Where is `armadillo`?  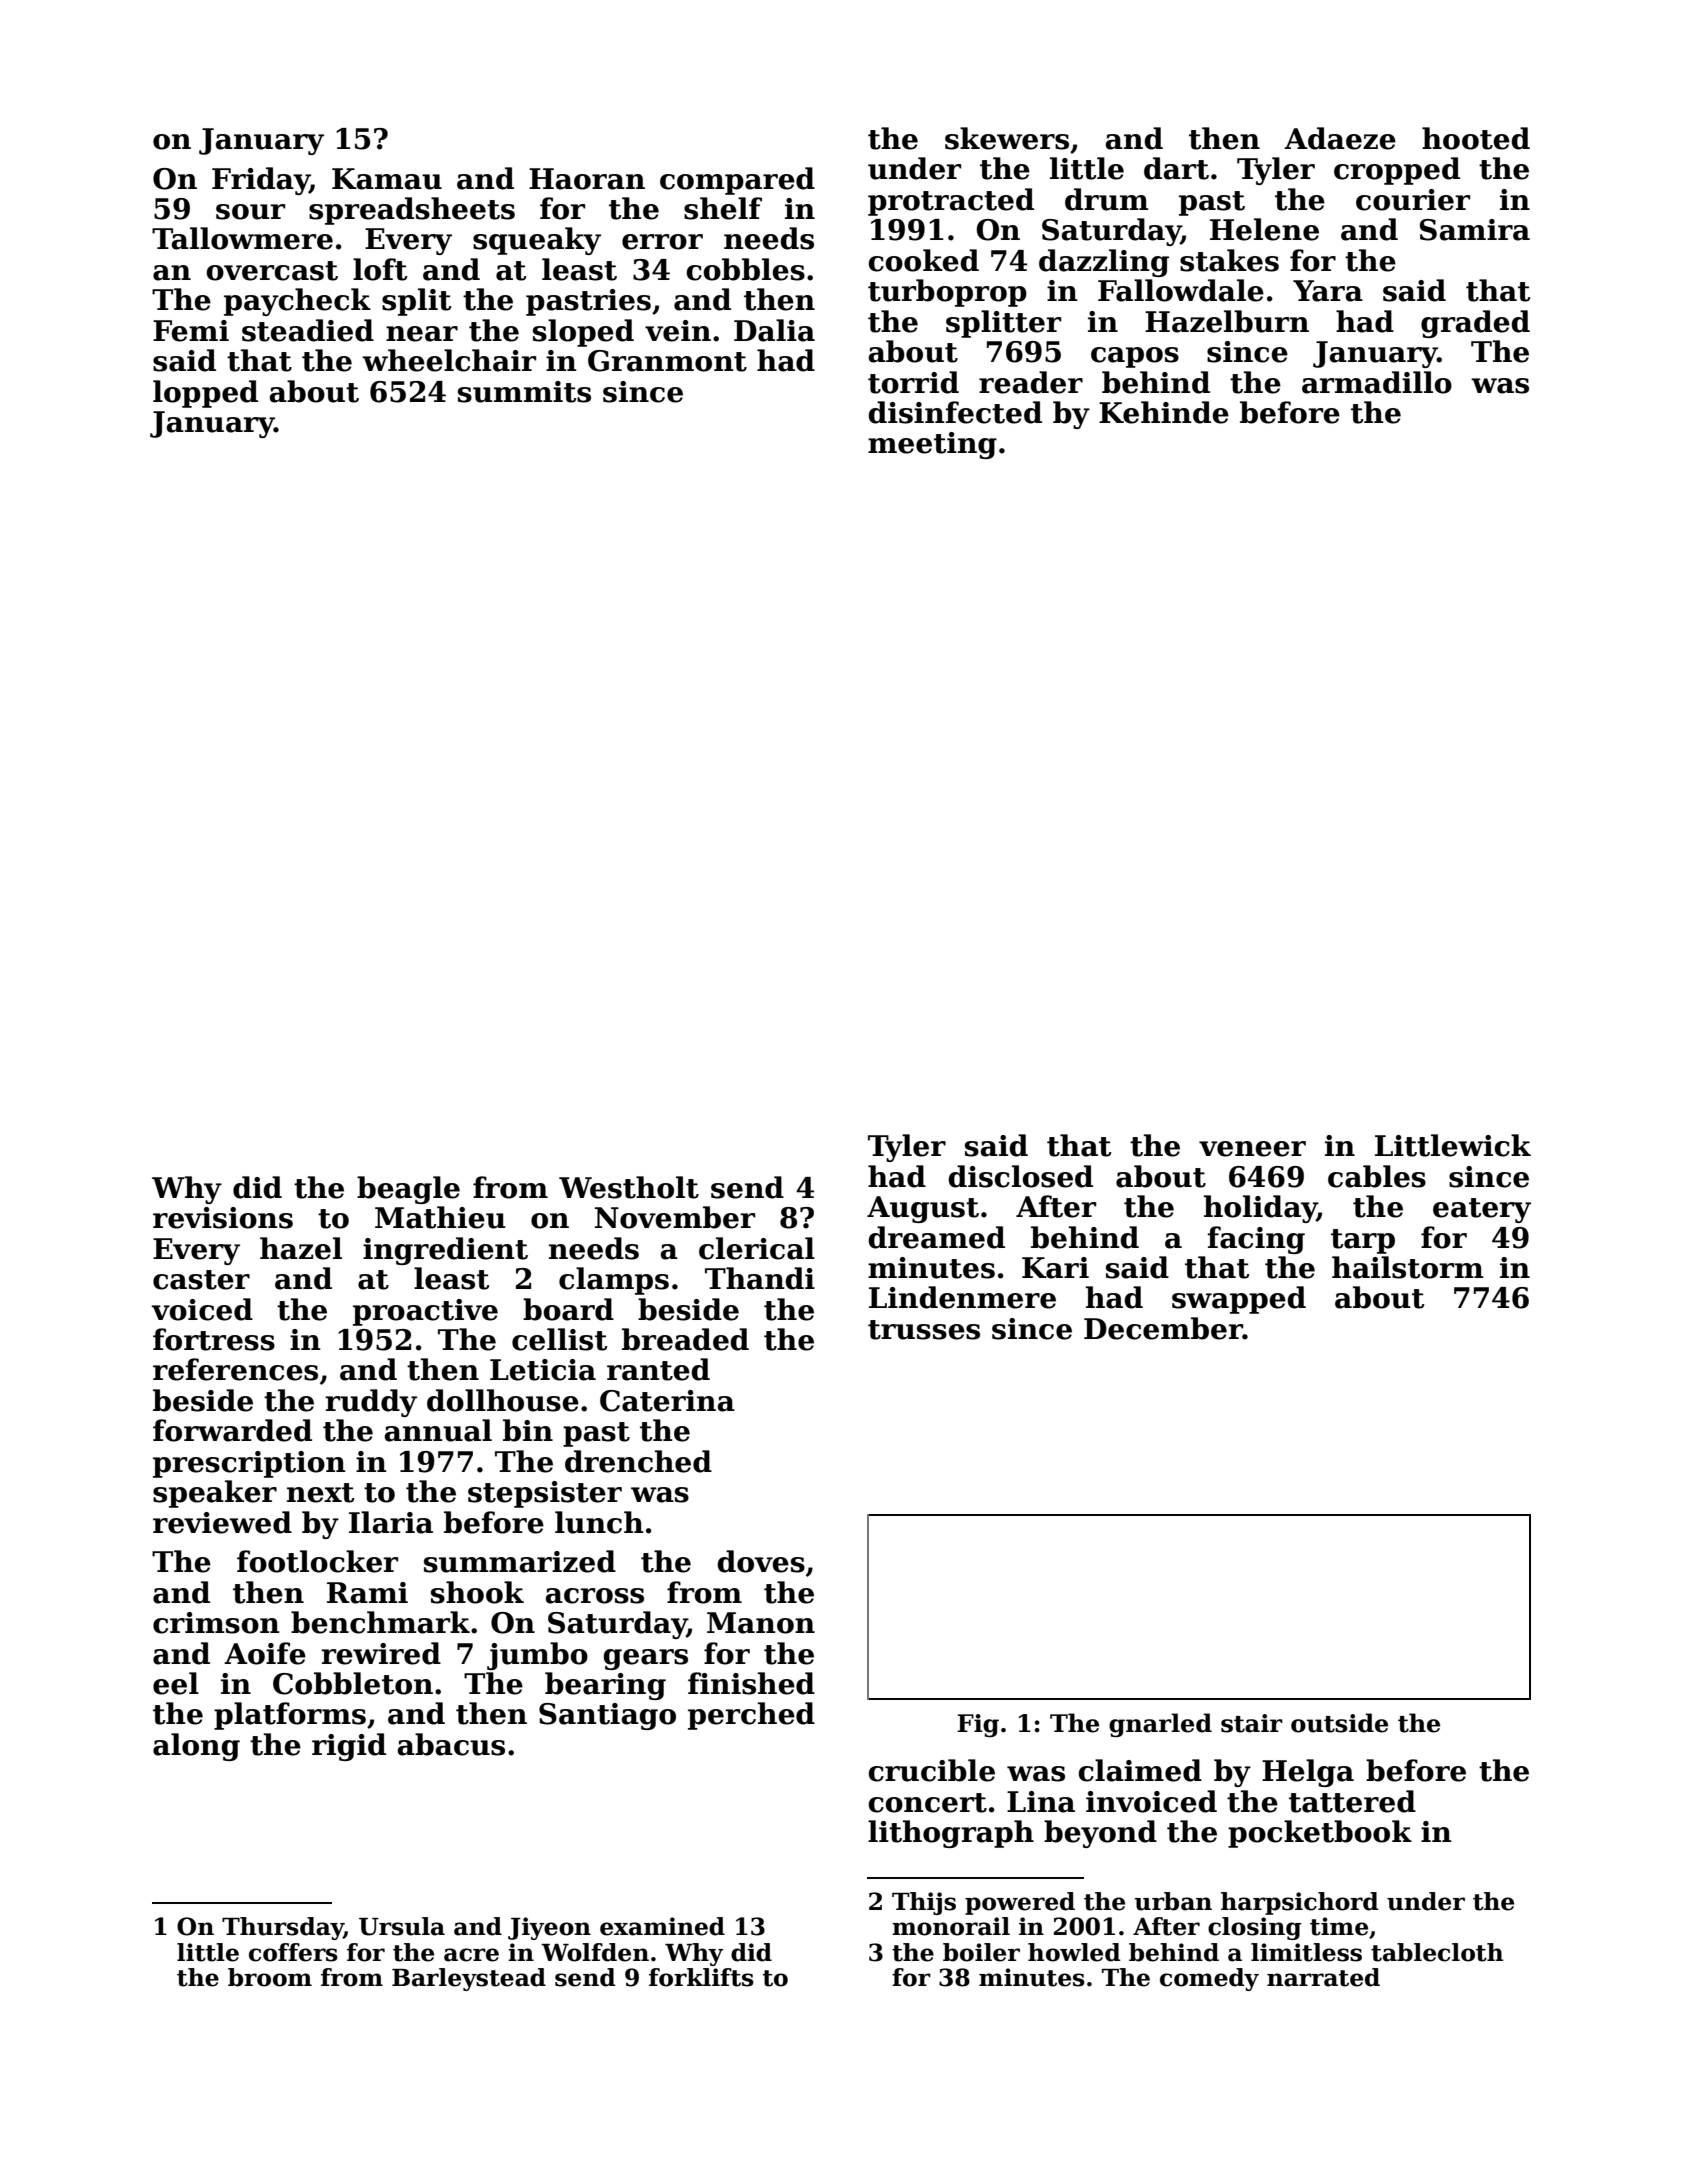
armadillo is located at coordinates (1377, 382).
